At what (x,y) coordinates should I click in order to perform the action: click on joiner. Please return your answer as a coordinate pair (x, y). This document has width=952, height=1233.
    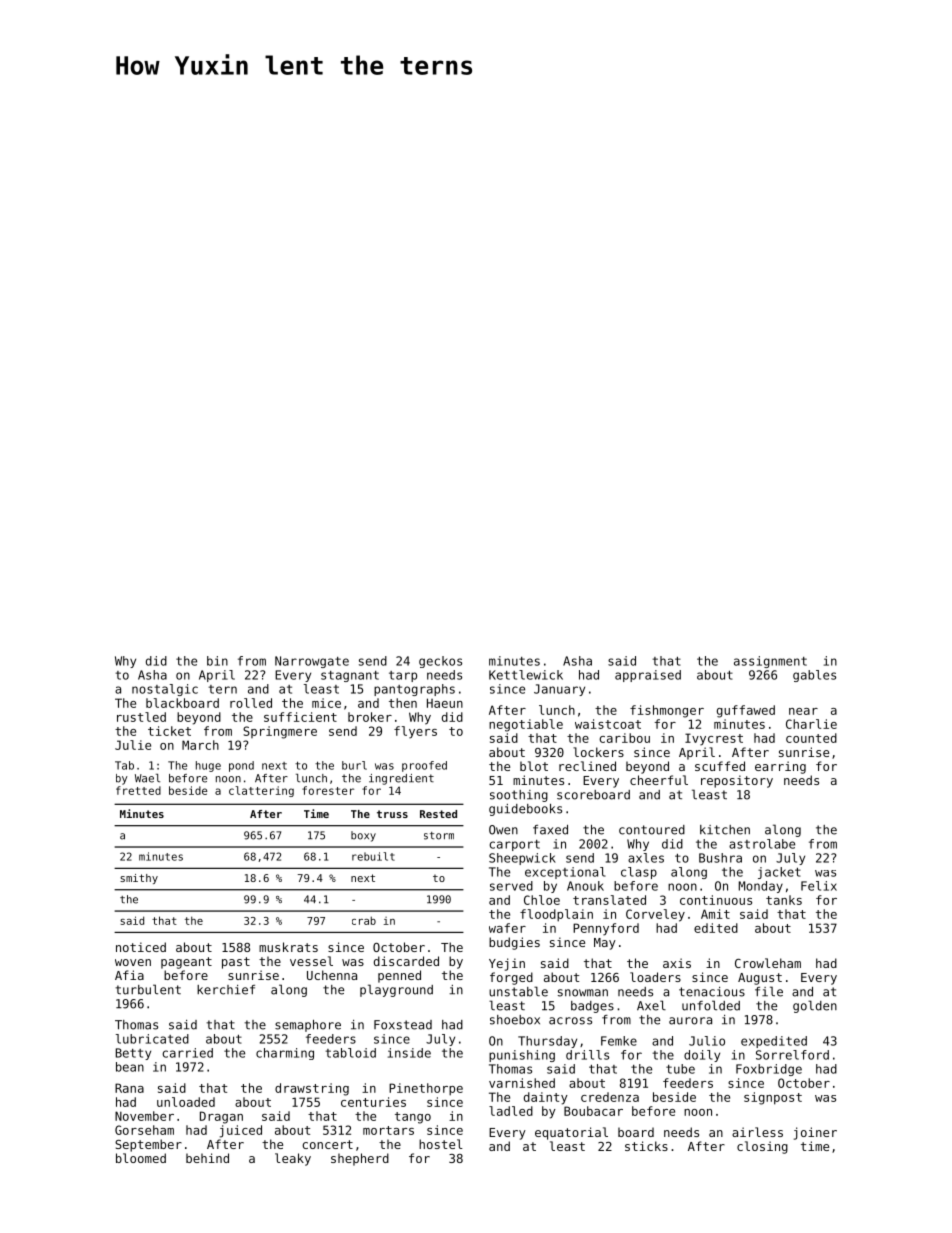
    Looking at the image, I should click on (815, 1133).
